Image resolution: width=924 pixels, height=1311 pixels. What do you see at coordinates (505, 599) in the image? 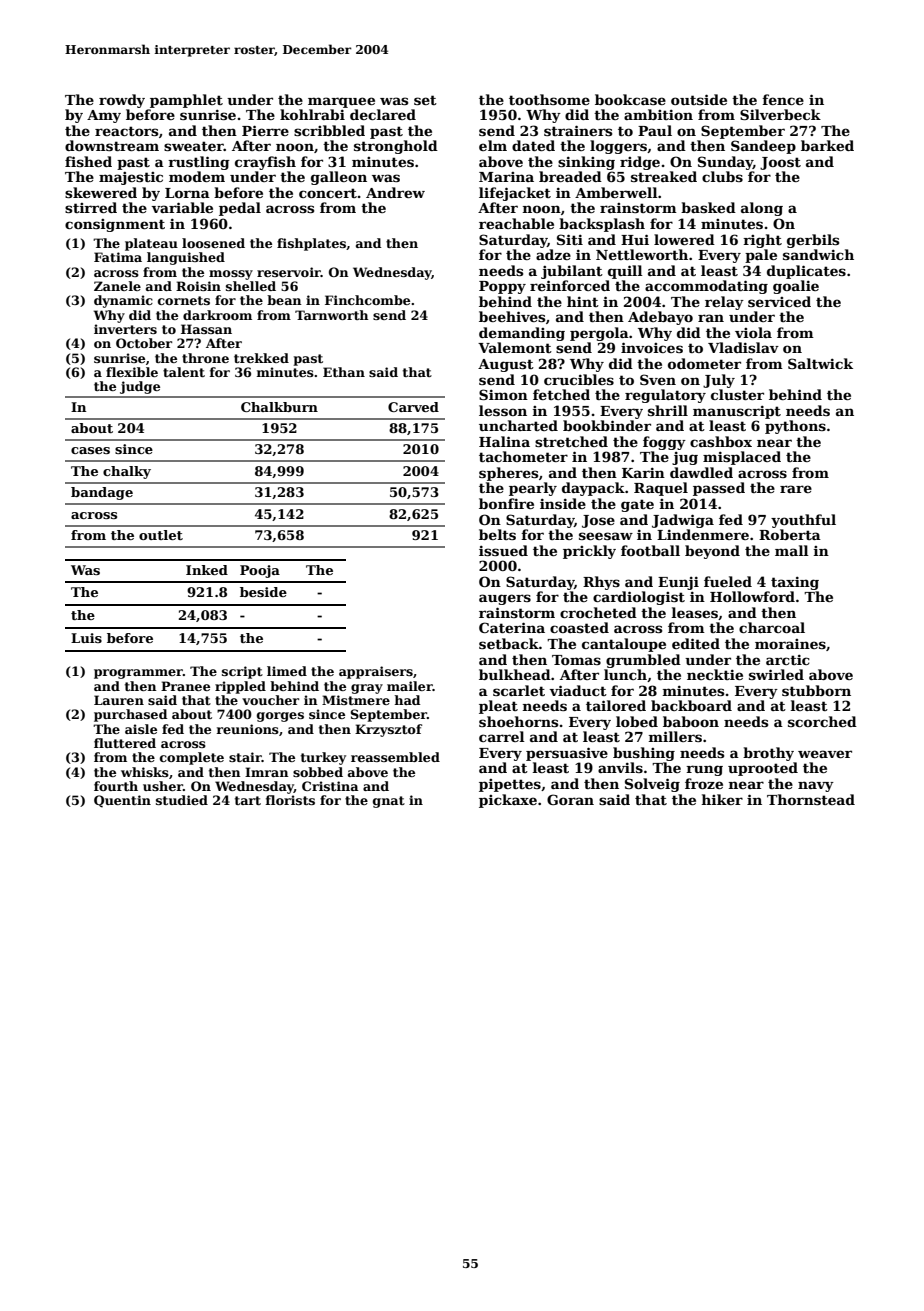
I see `augers` at bounding box center [505, 599].
